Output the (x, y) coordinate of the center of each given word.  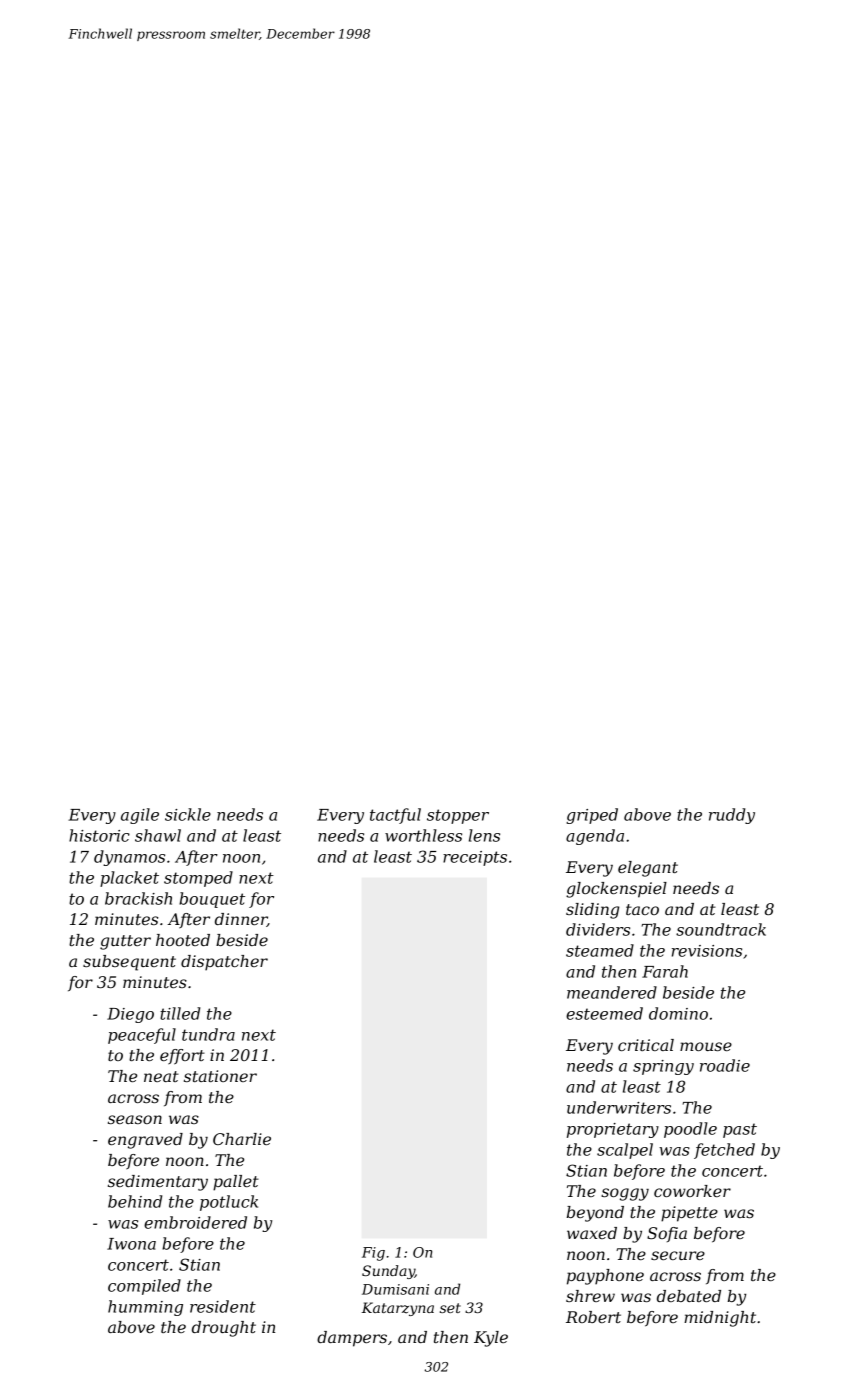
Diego (130, 1015)
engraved (145, 1141)
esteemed (604, 1013)
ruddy (732, 816)
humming (145, 1308)
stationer (220, 1076)
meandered (612, 992)
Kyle (491, 1339)
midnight (720, 1319)
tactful (395, 816)
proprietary (613, 1130)
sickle (188, 814)
